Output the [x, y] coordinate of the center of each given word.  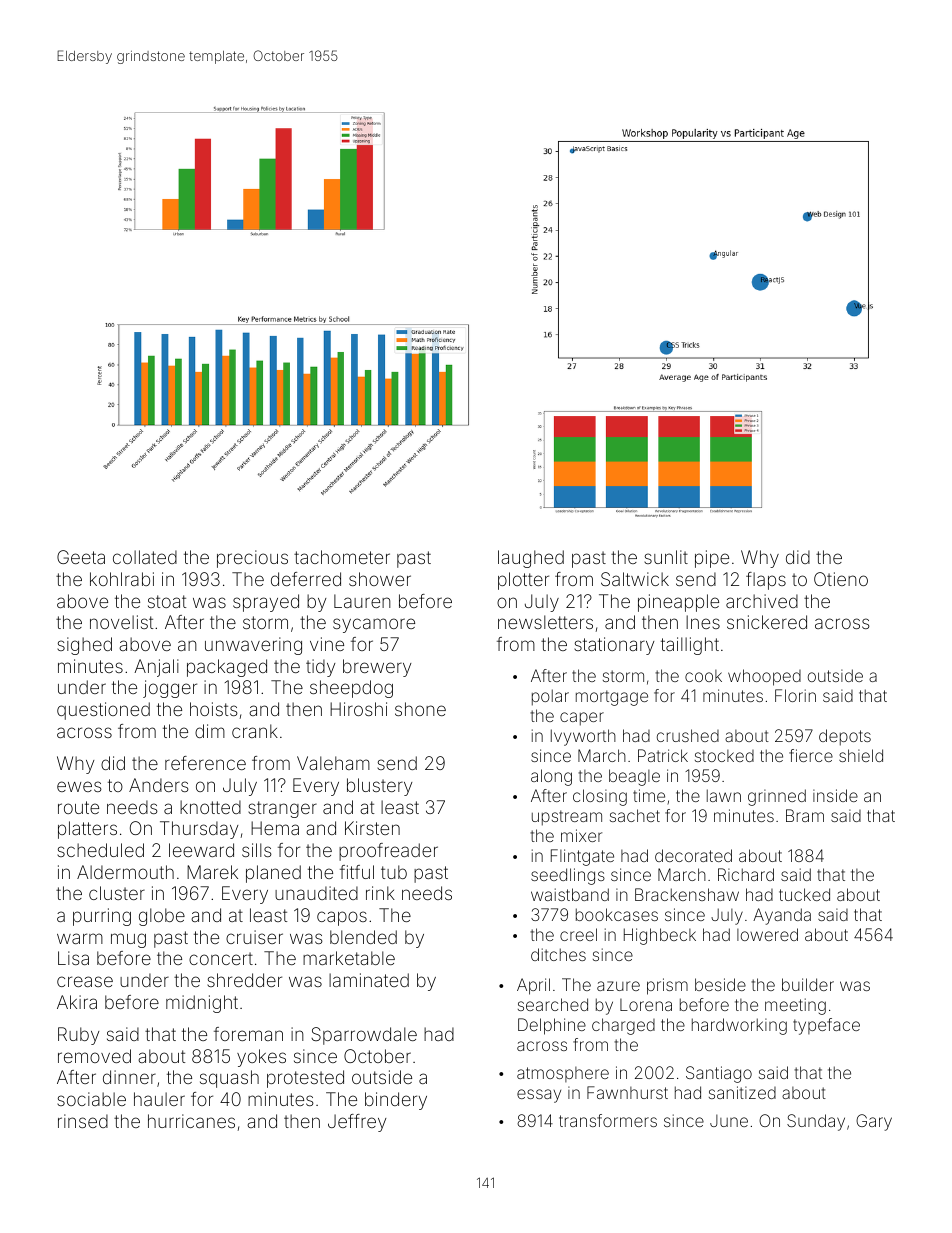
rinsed [83, 1121]
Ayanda [782, 916]
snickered [767, 622]
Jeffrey [357, 1123]
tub [394, 872]
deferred [306, 579]
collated [145, 557]
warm [80, 938]
